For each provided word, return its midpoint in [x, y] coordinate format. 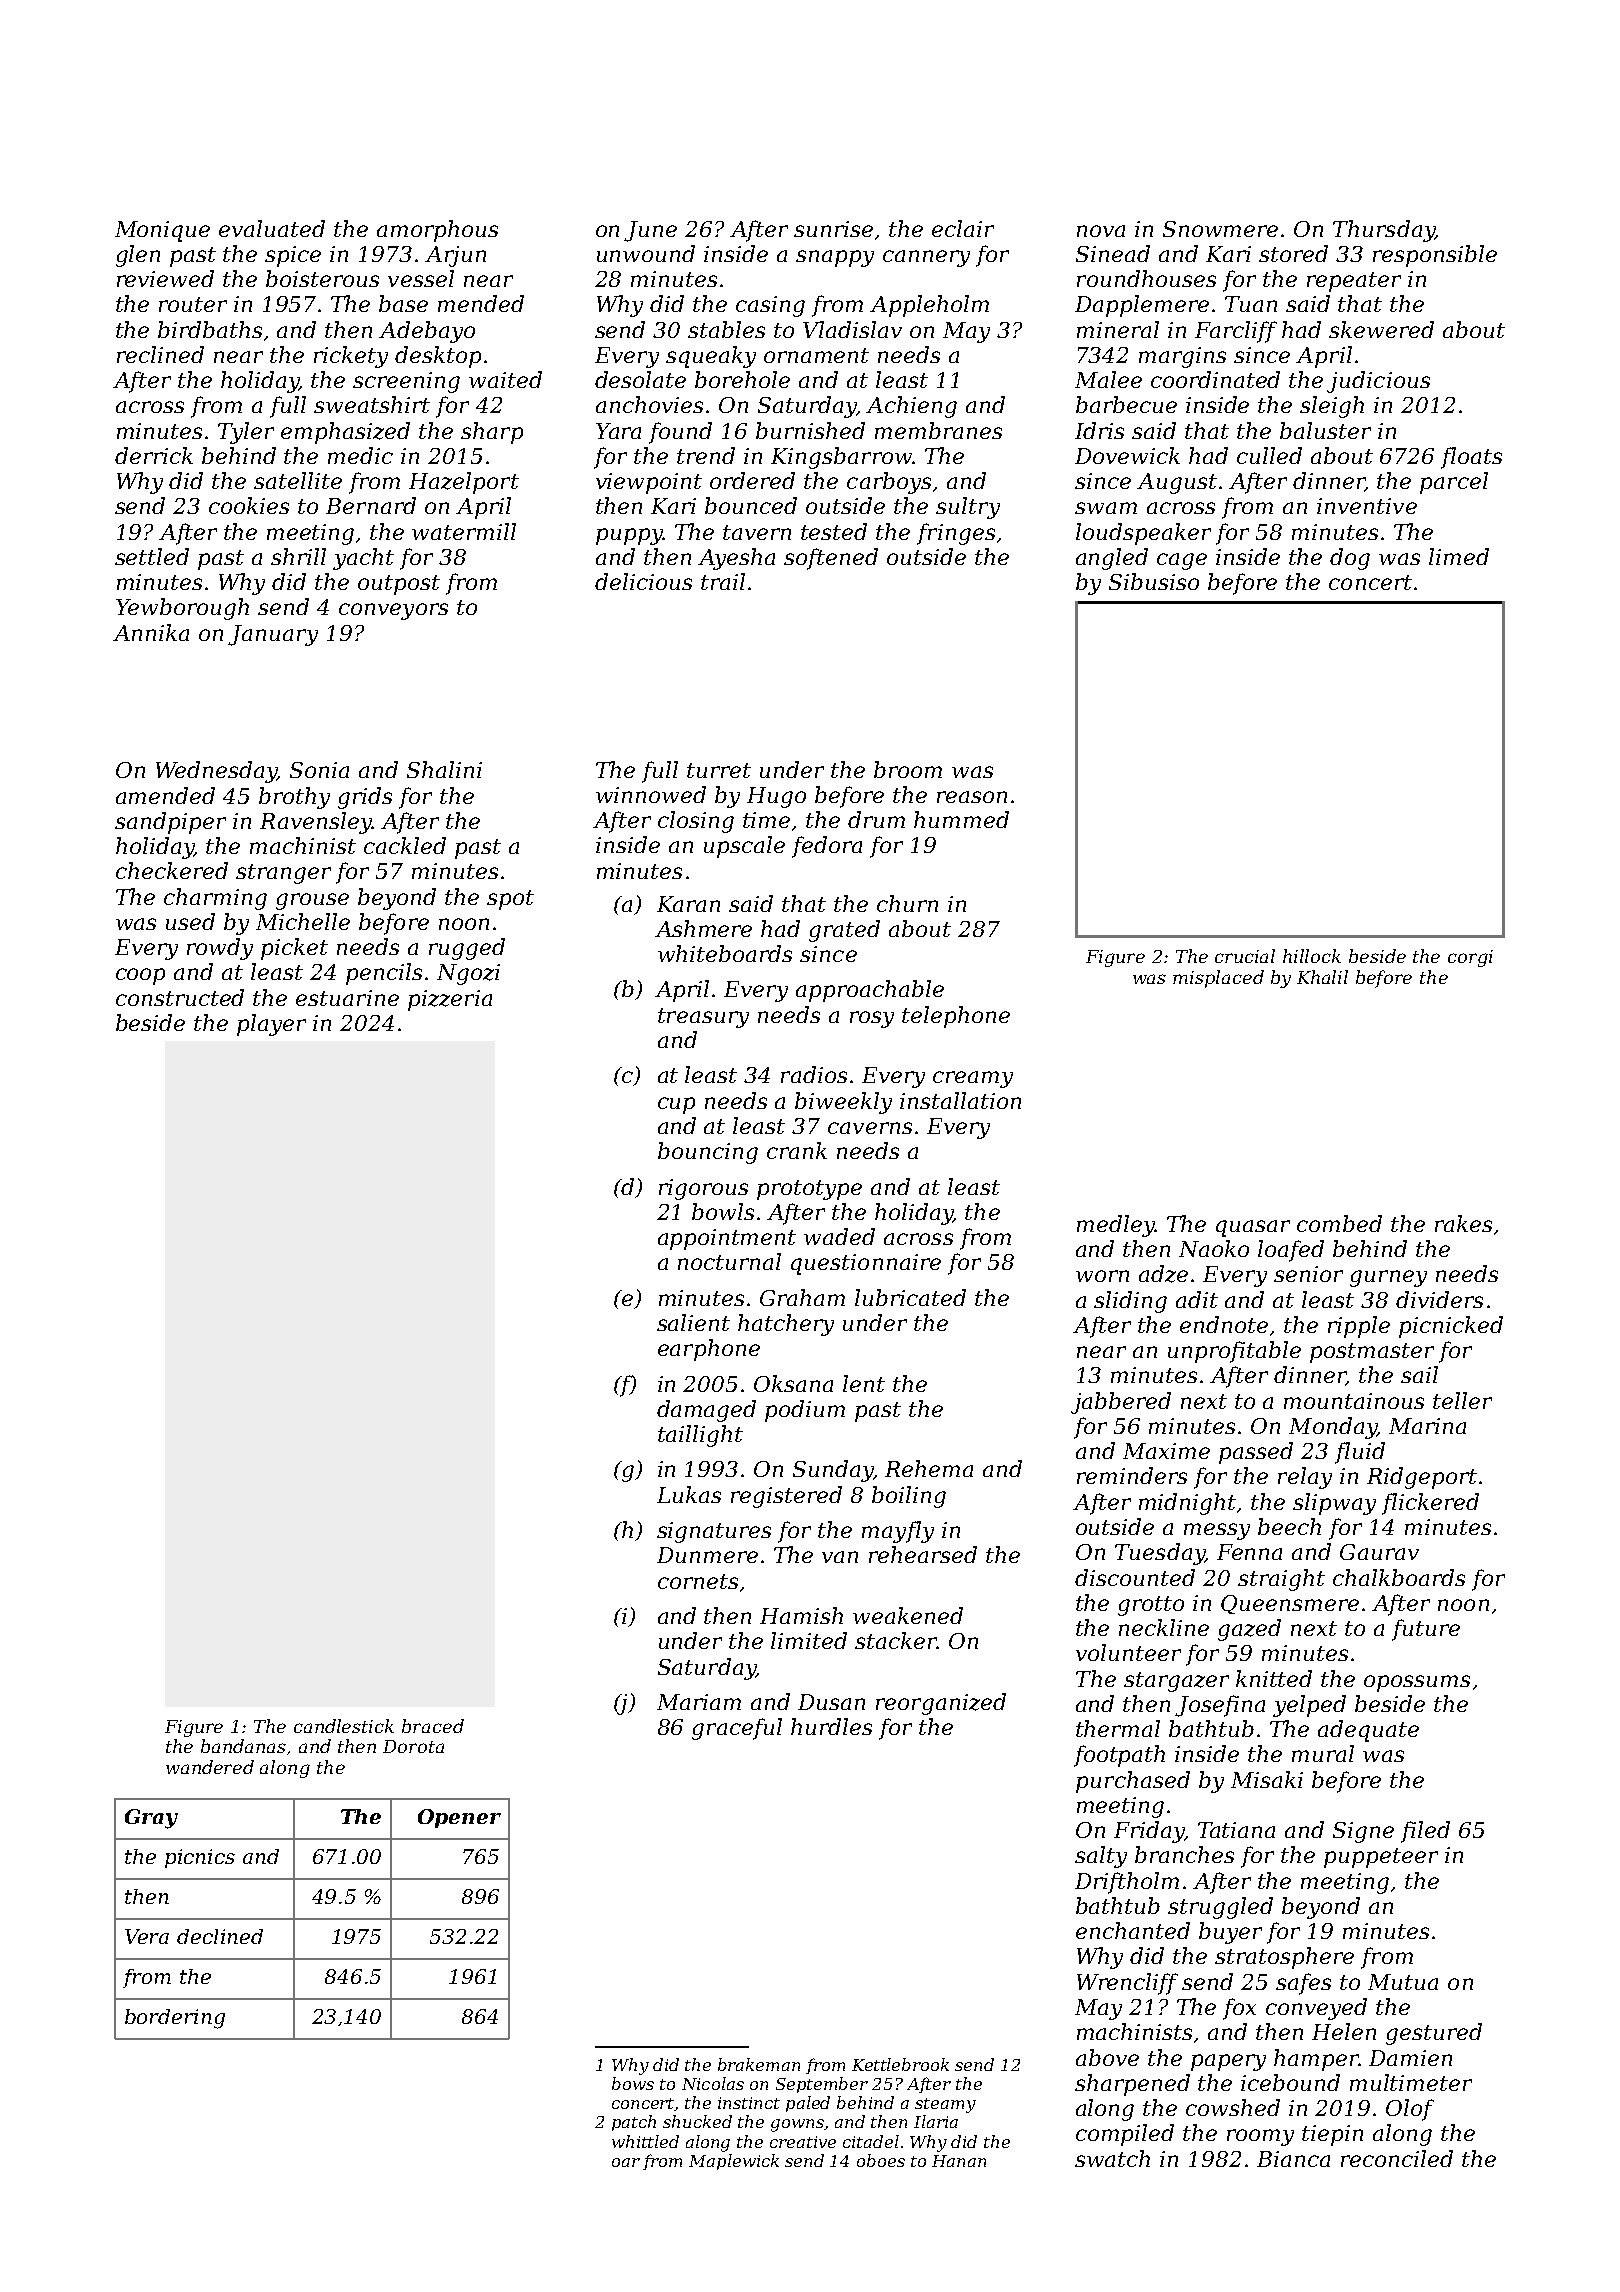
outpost [399, 585]
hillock [1312, 956]
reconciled [1397, 2158]
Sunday [833, 1471]
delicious [643, 581]
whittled [645, 2141]
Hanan [959, 2161]
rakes [1463, 1223]
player [271, 1025]
